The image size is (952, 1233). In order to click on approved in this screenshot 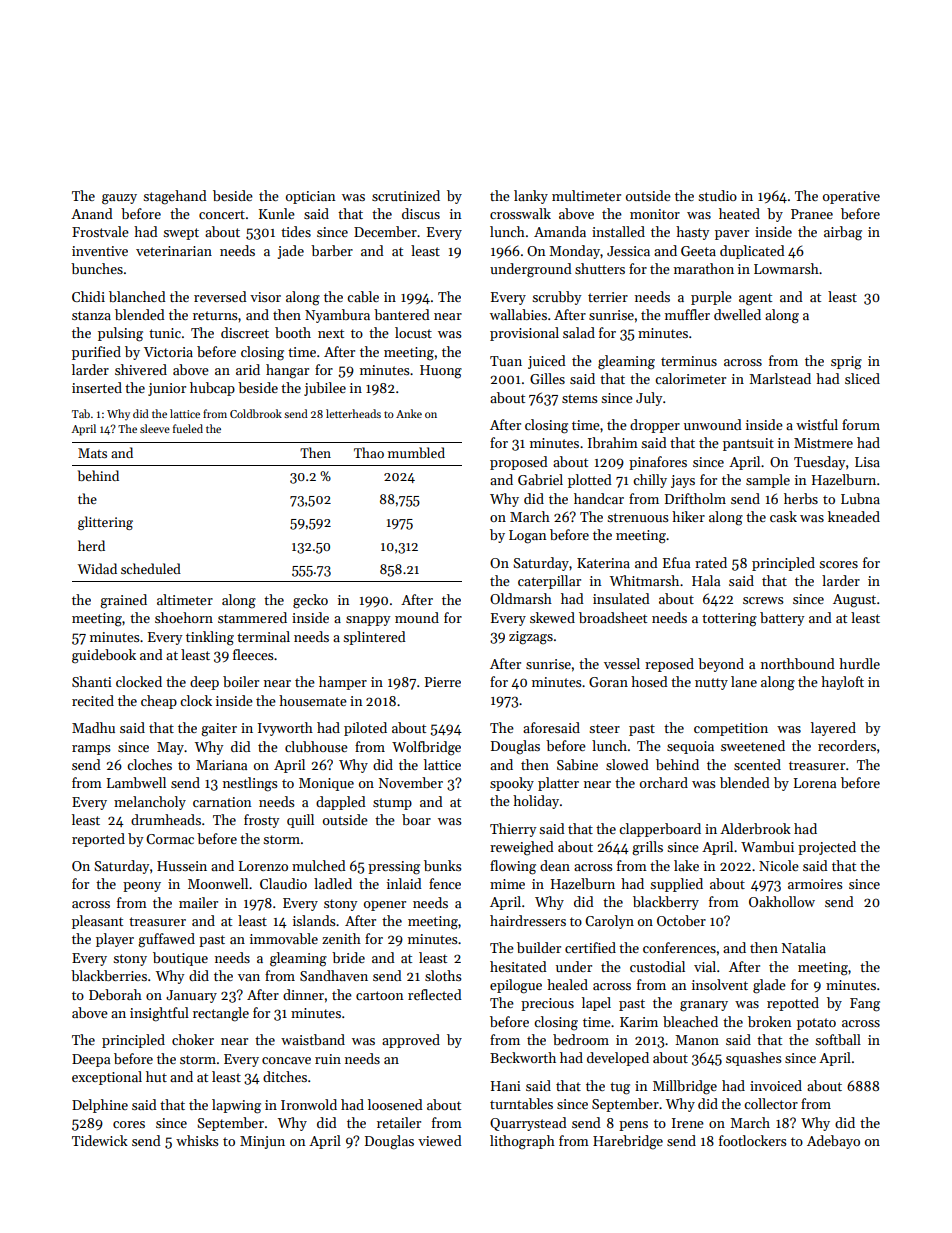, I will do `click(411, 1041)`.
